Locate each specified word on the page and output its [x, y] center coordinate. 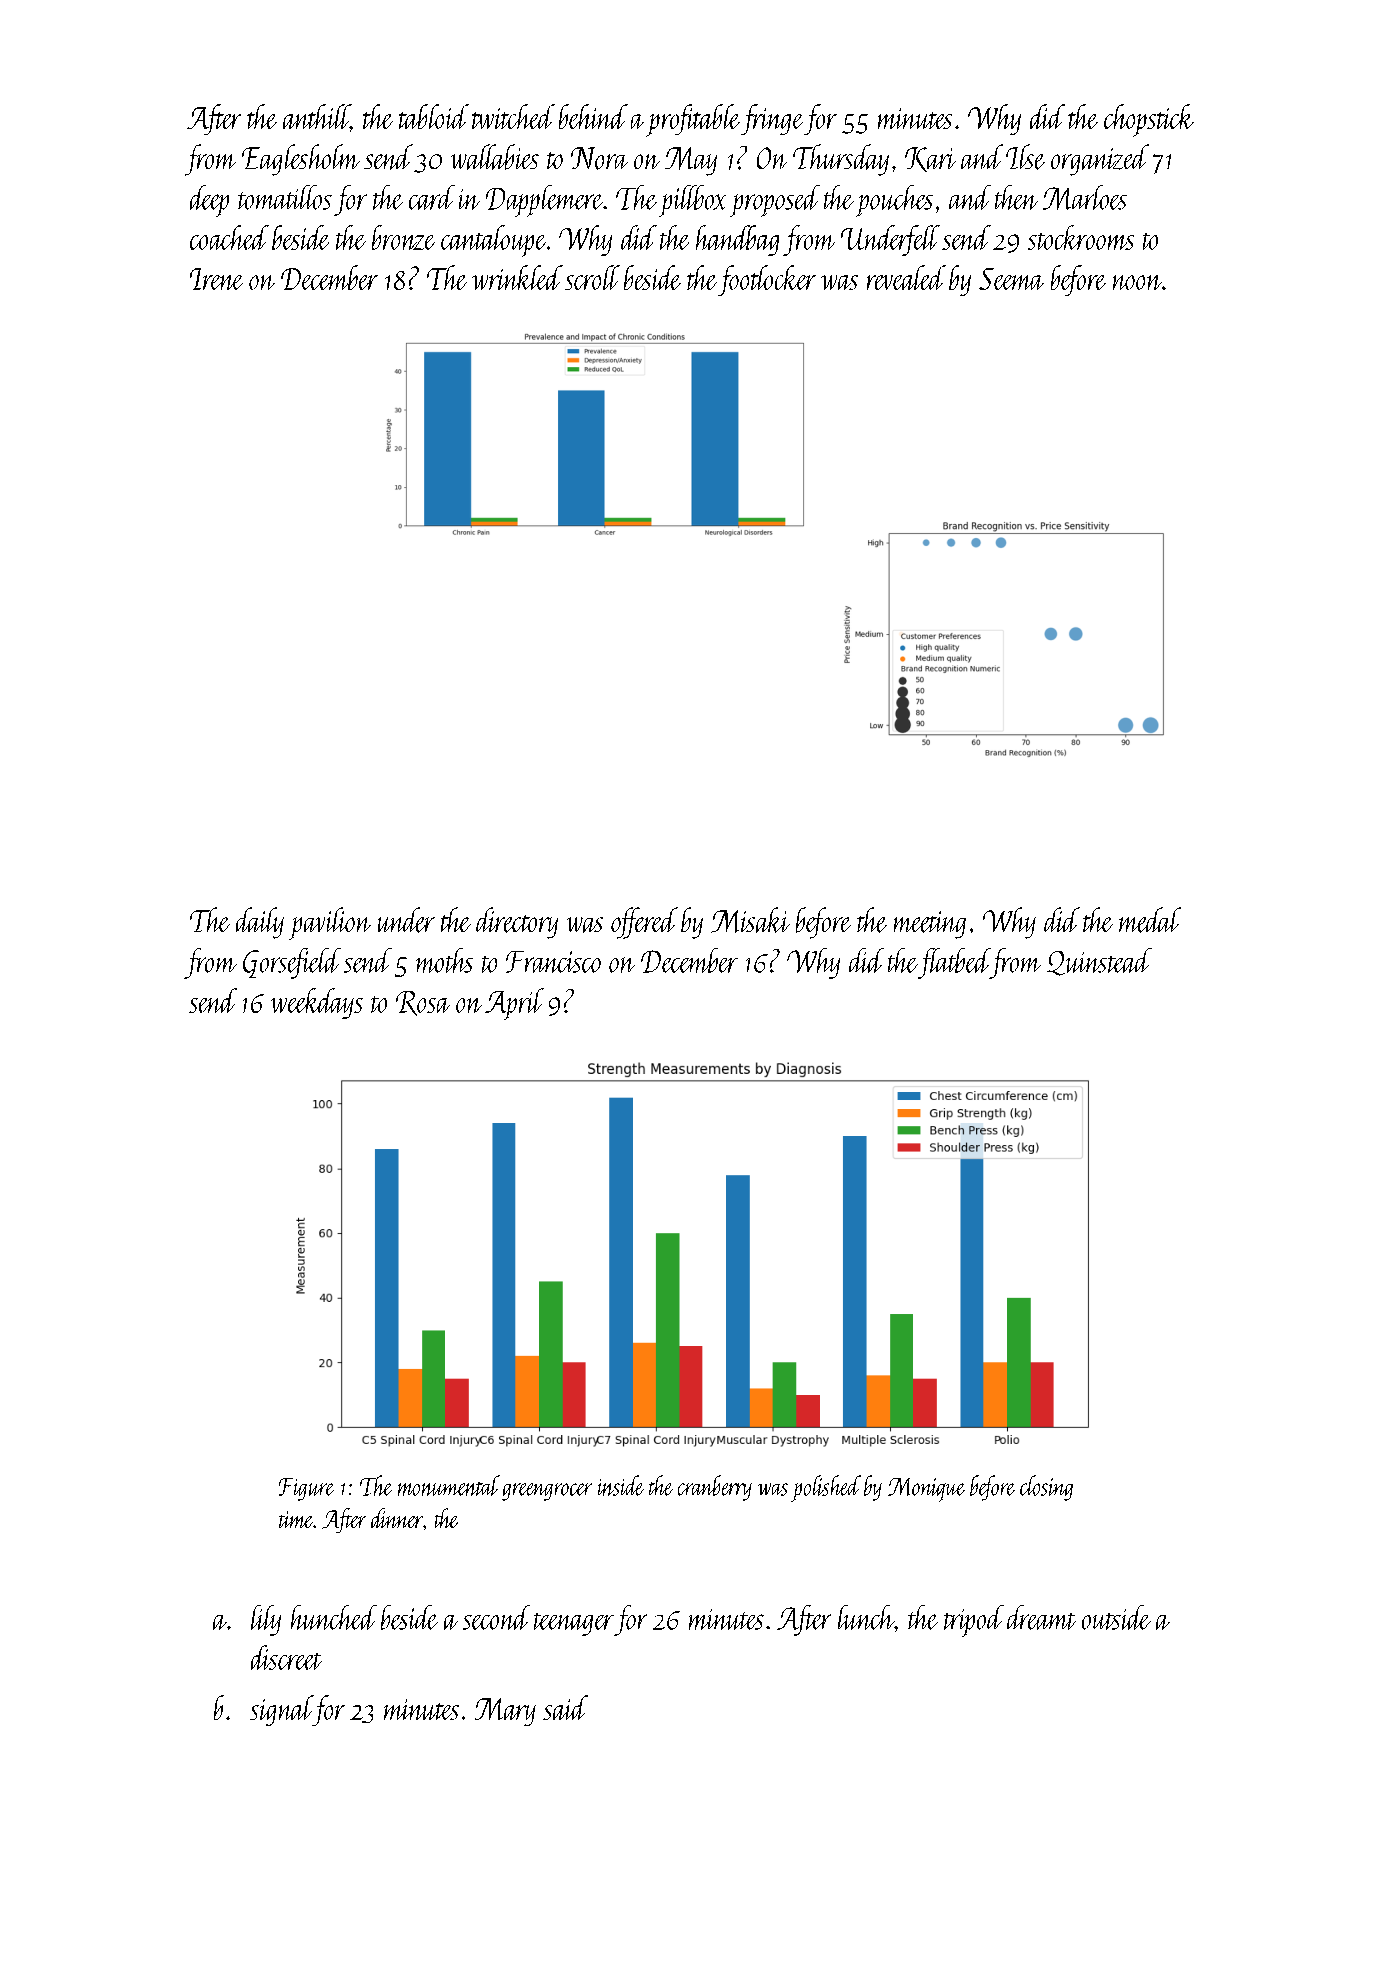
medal [1150, 920]
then [1016, 197]
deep [209, 201]
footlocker [767, 280]
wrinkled [517, 277]
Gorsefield [292, 963]
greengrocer [547, 1492]
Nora [599, 158]
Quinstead [1099, 962]
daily [260, 923]
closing [1046, 1488]
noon [1137, 282]
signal [281, 1710]
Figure [306, 1489]
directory [517, 923]
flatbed [954, 963]
